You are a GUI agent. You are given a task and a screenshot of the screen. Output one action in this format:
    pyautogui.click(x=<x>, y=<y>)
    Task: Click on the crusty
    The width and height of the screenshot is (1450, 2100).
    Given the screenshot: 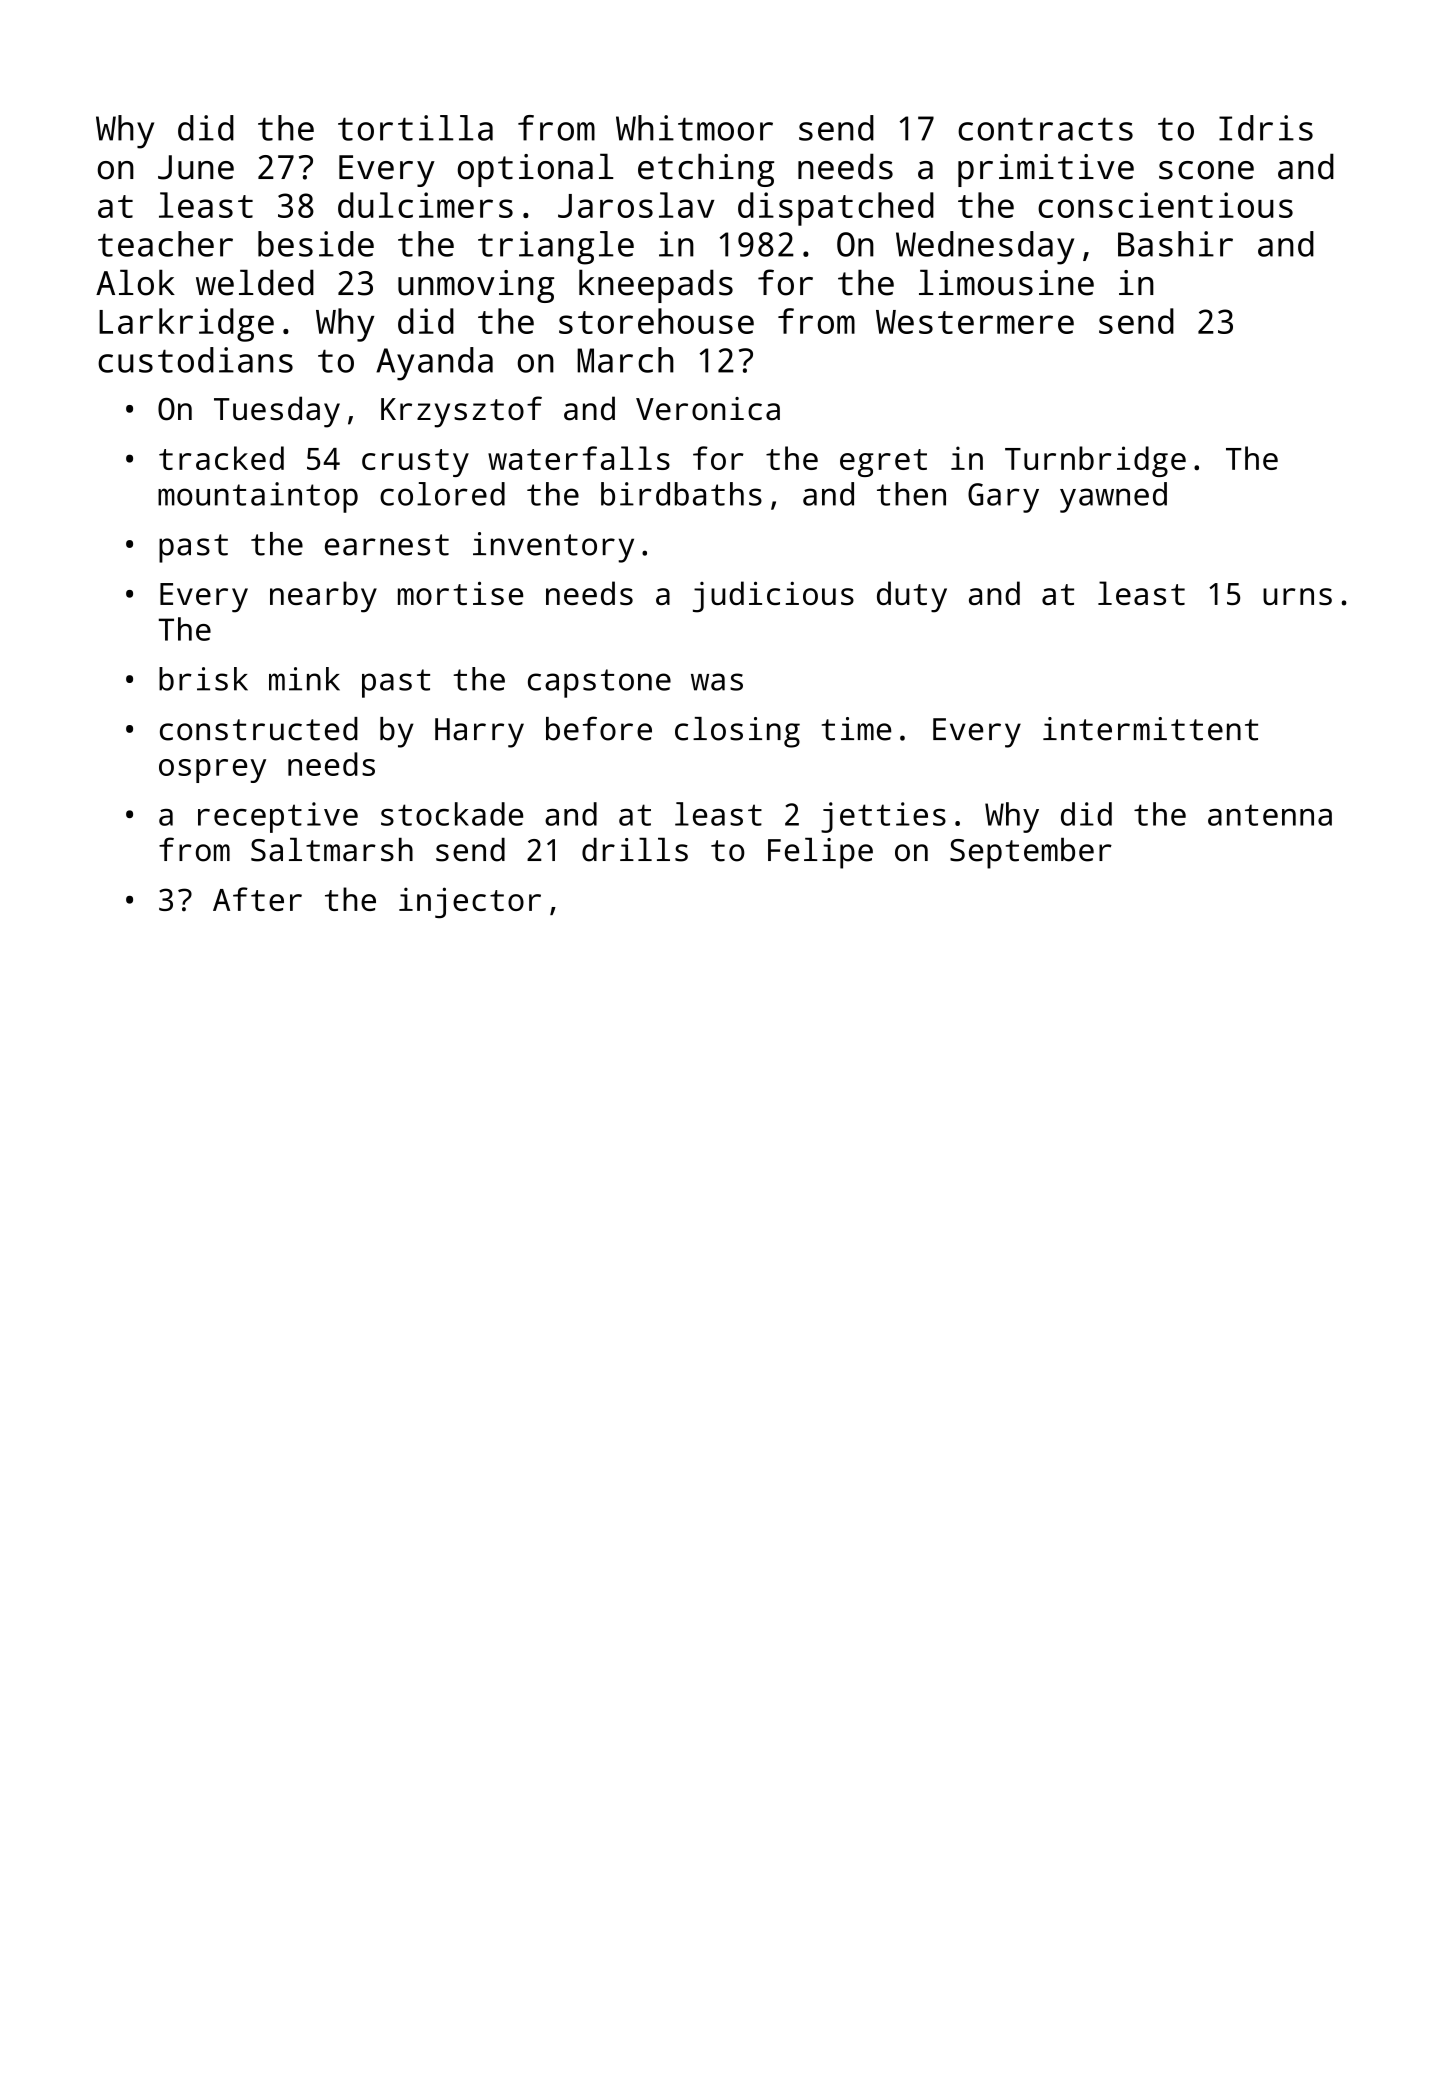 What is the action you would take?
    pyautogui.click(x=415, y=463)
